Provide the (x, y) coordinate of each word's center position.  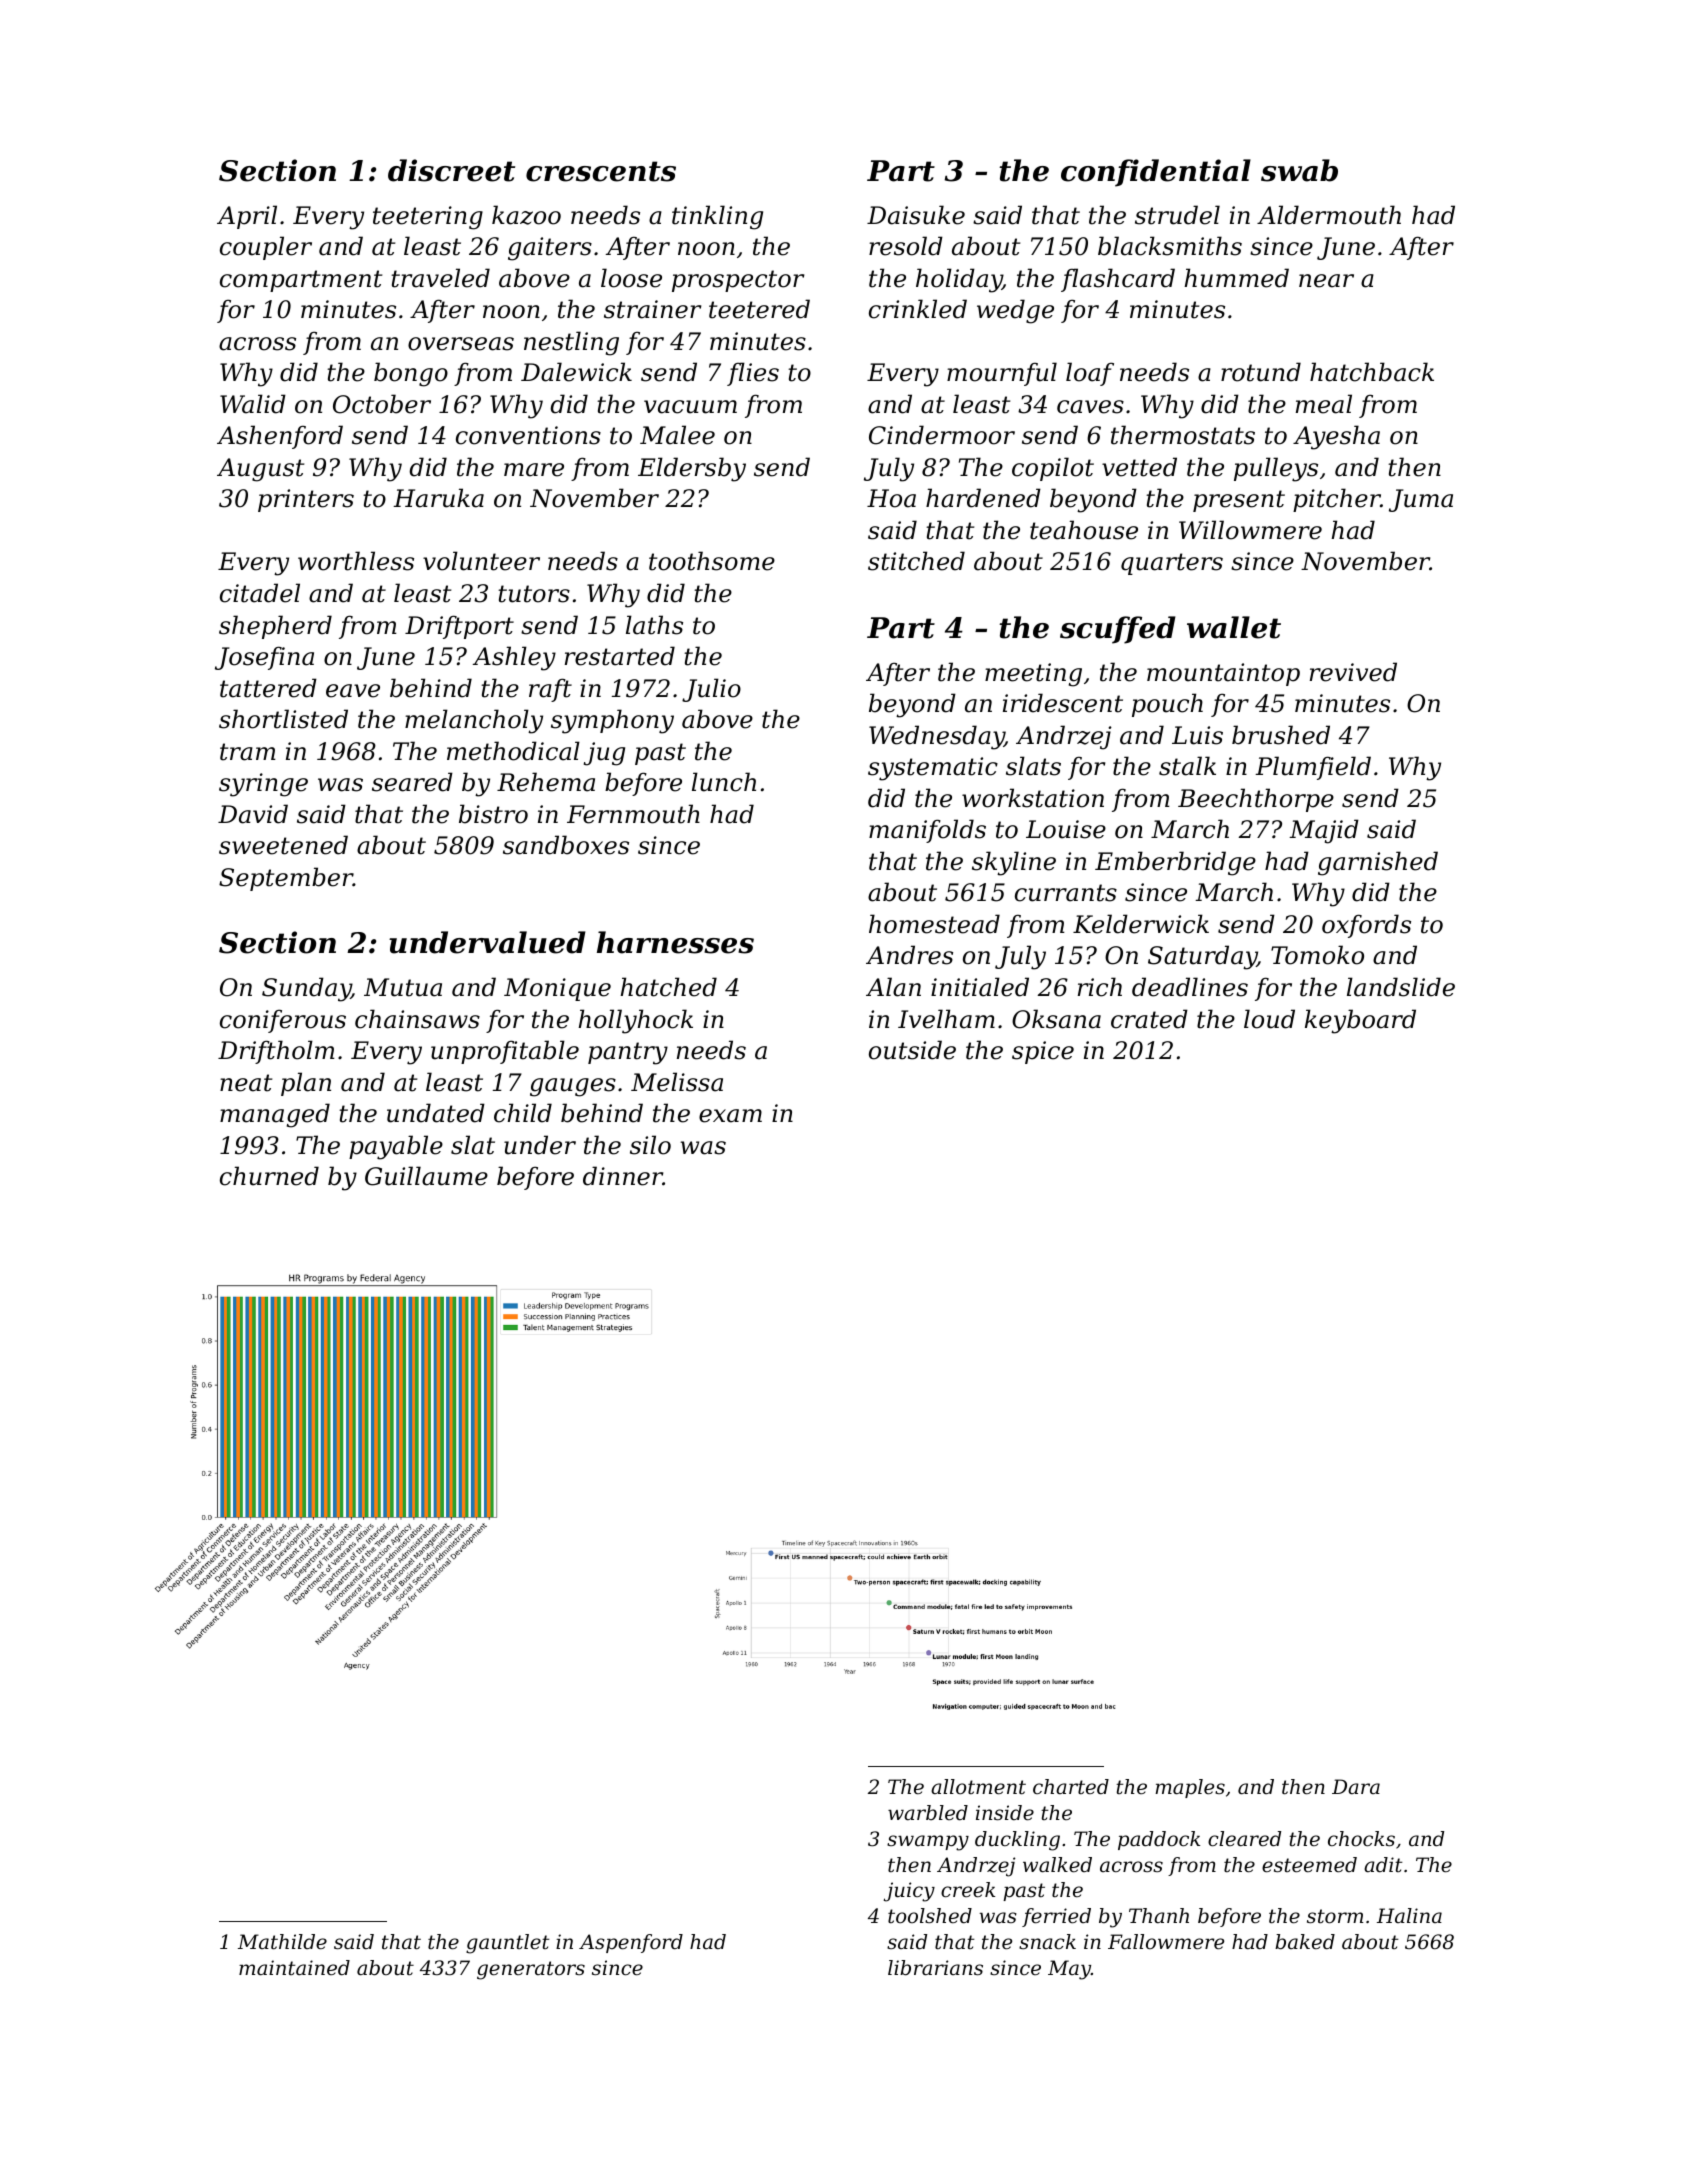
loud (1269, 1019)
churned (269, 1176)
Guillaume (426, 1176)
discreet (451, 170)
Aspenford (631, 1943)
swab (1299, 170)
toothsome (712, 561)
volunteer (481, 561)
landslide (1401, 987)
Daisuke (916, 215)
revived (1353, 672)
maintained (294, 1968)
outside (912, 1050)
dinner (623, 1176)
